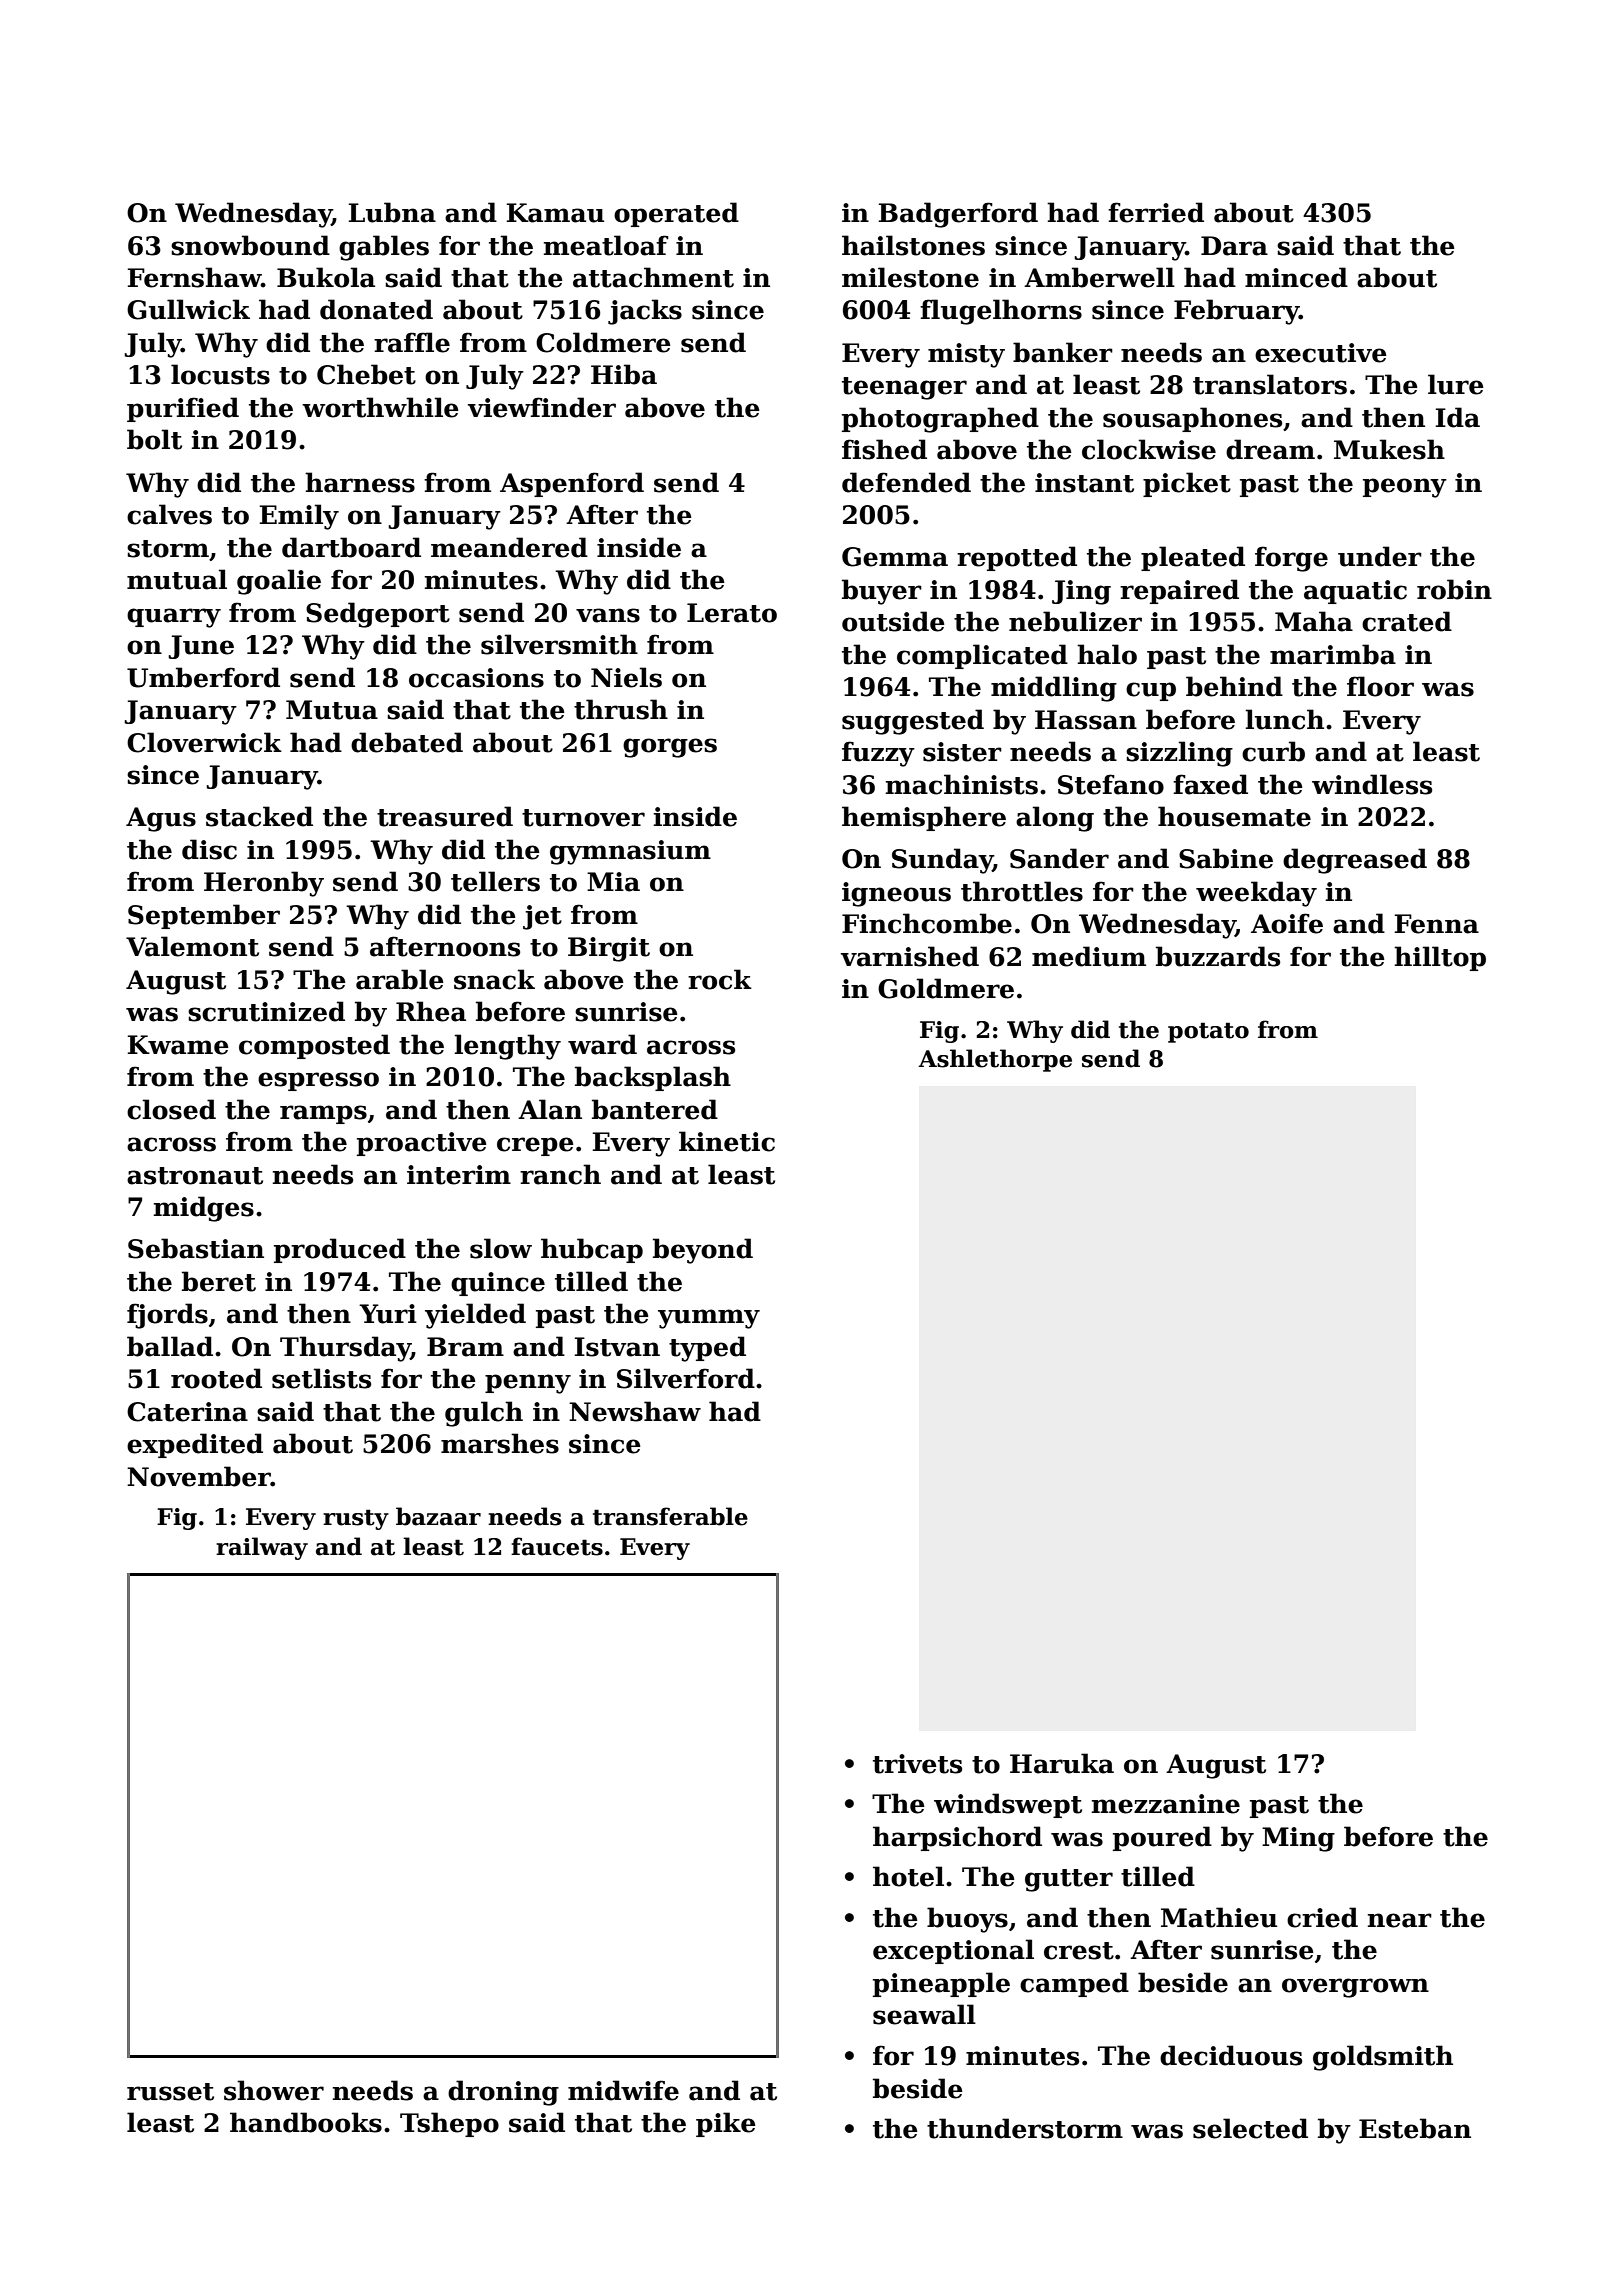  I want to click on scrutinized, so click(266, 1011).
